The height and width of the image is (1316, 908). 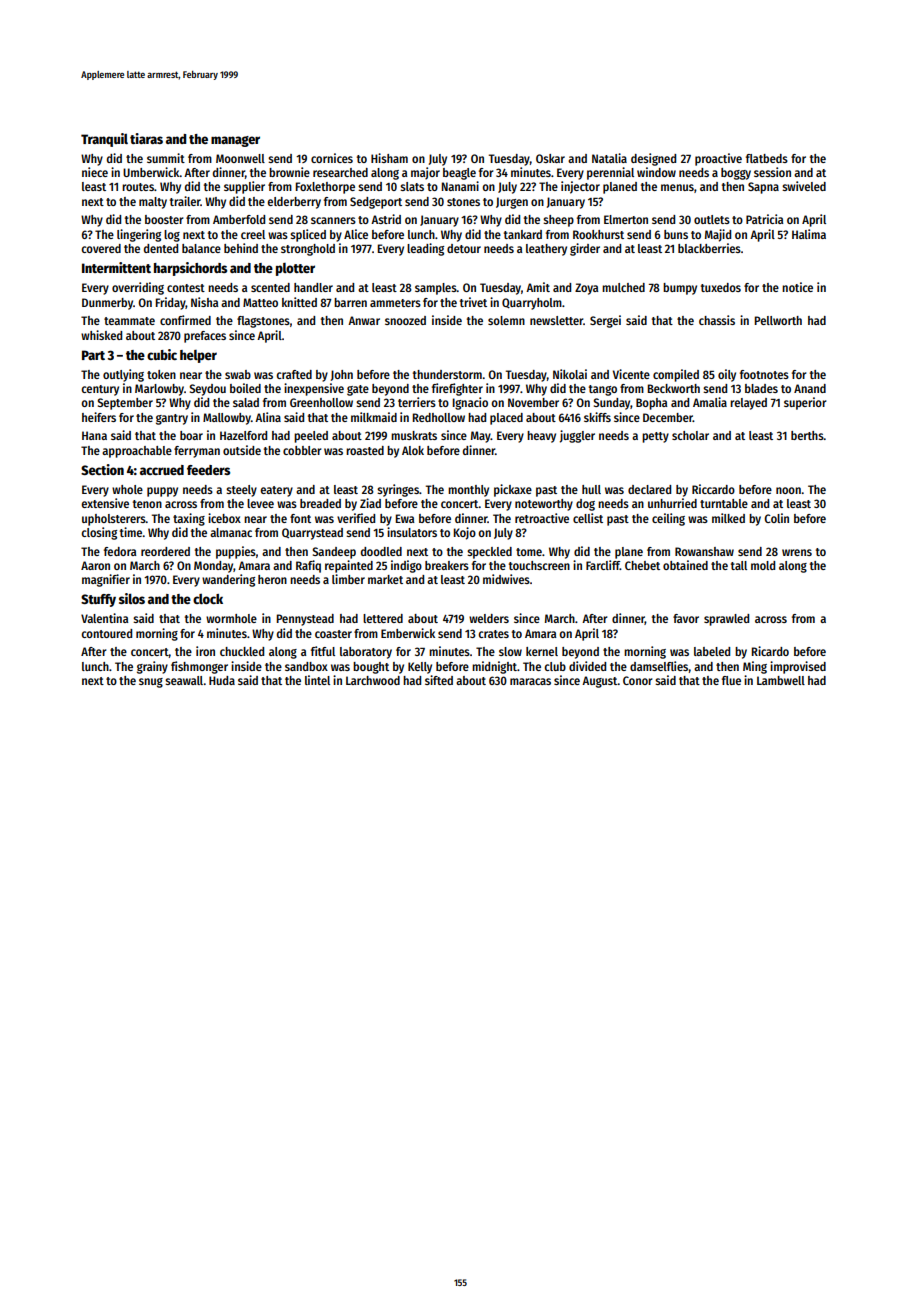 What do you see at coordinates (152, 667) in the image?
I see `grainy` at bounding box center [152, 667].
